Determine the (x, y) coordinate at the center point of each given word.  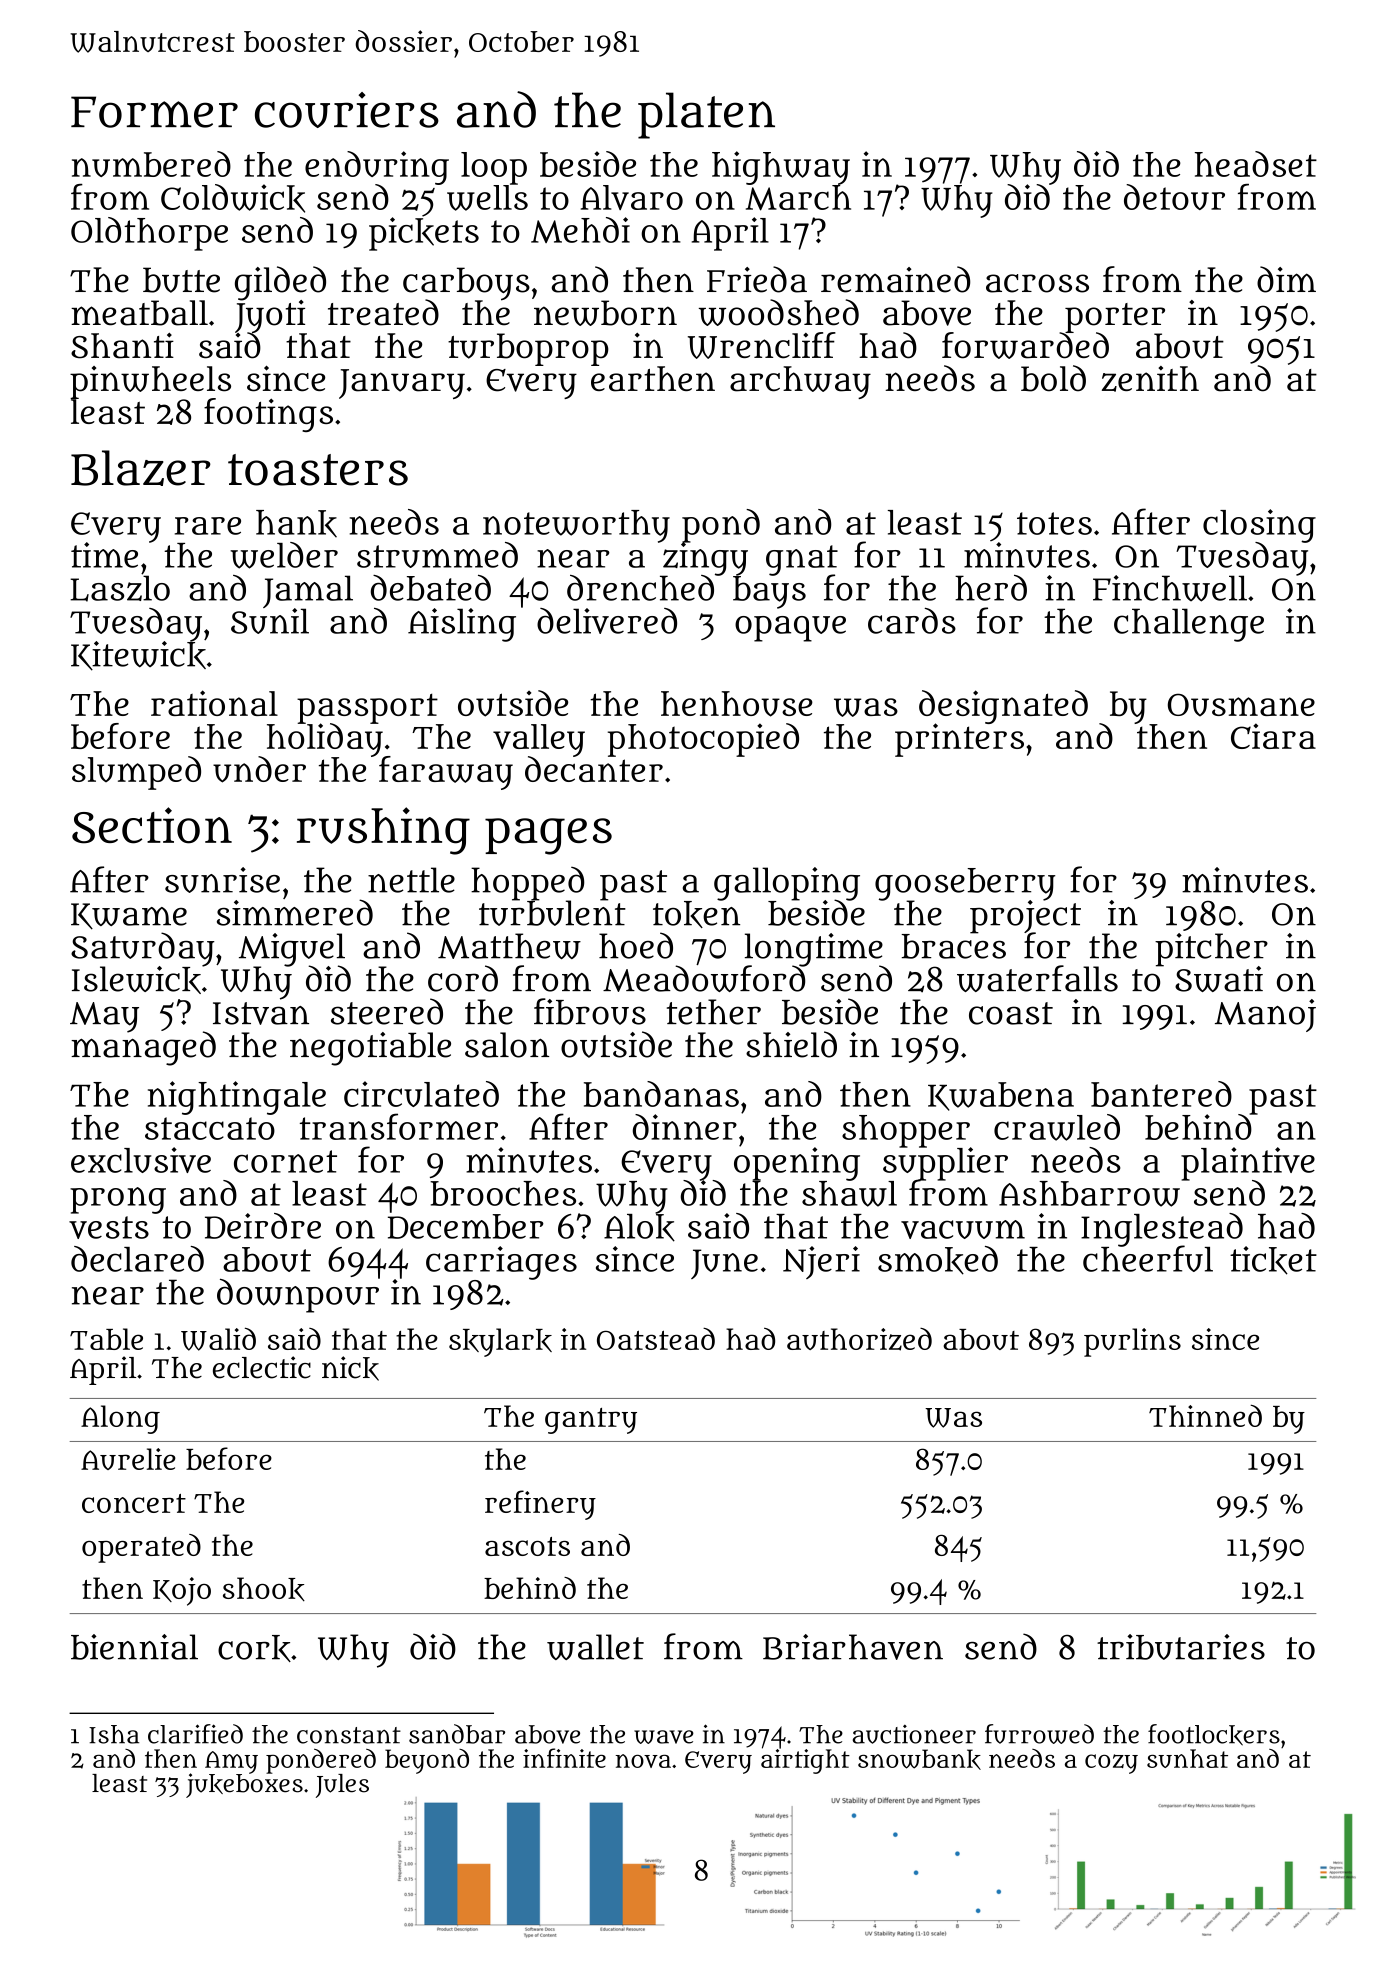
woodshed (779, 312)
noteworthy (576, 526)
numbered (151, 164)
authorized (859, 1339)
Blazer (141, 468)
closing (1259, 525)
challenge (1189, 625)
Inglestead (1162, 1229)
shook (264, 1589)
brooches (503, 1193)
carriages (501, 1263)
